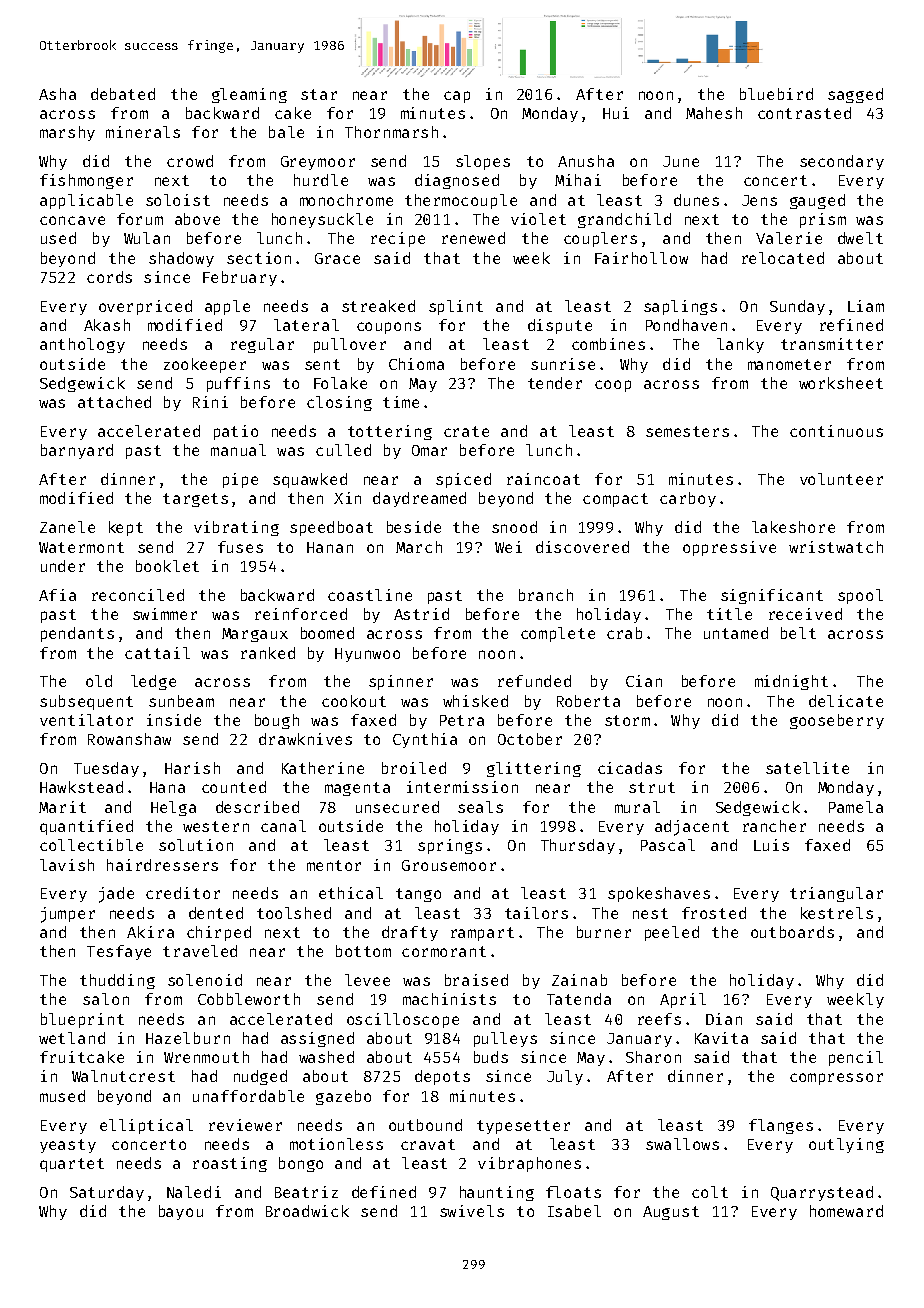 This screenshot has width=924, height=1308. I want to click on buds, so click(491, 1057).
